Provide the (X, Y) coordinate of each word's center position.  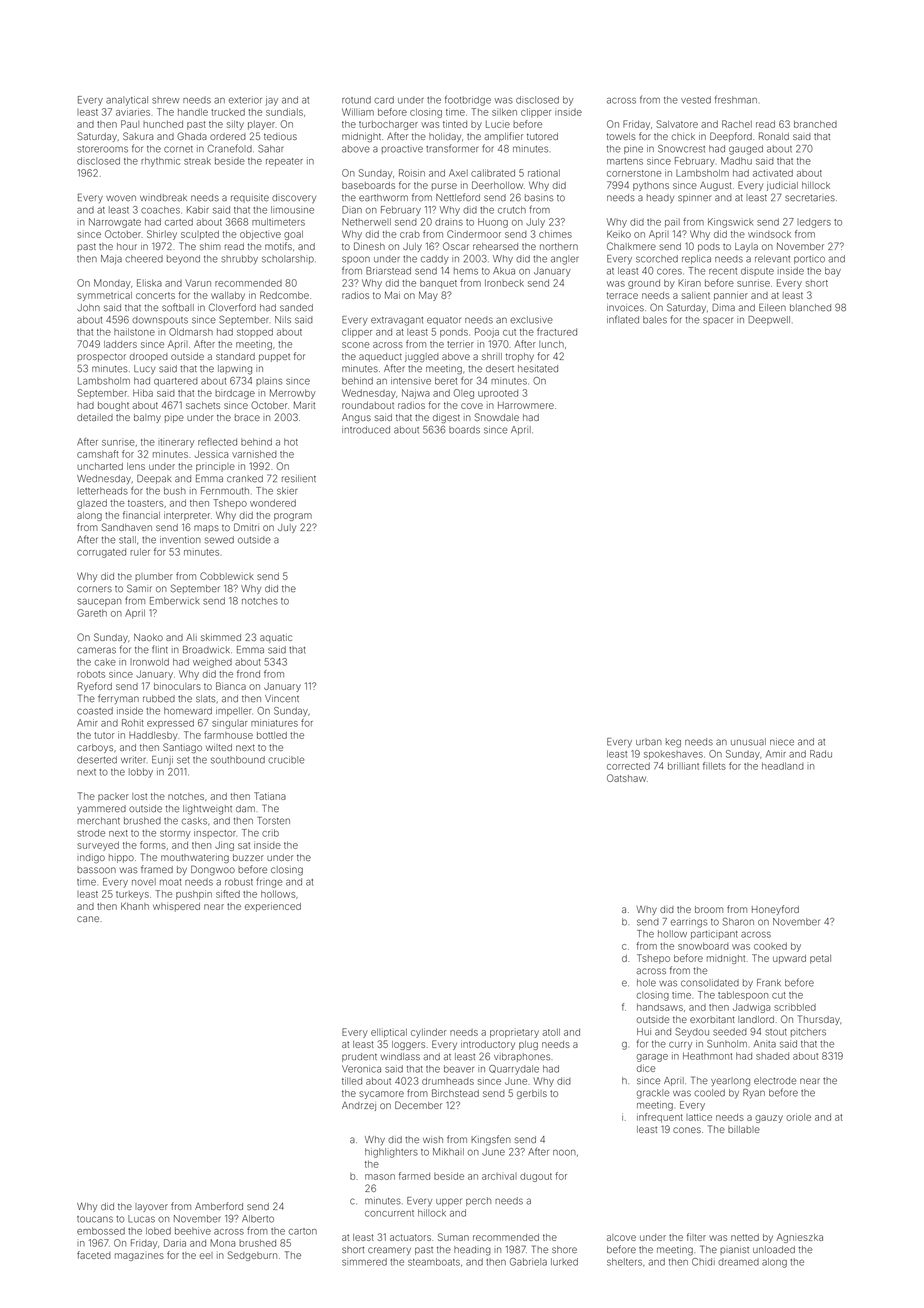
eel (206, 1255)
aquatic (276, 638)
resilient (299, 479)
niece (782, 742)
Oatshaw (626, 778)
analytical (127, 101)
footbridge (468, 100)
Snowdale (497, 417)
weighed (212, 663)
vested (696, 100)
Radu (821, 754)
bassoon (96, 870)
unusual (748, 742)
